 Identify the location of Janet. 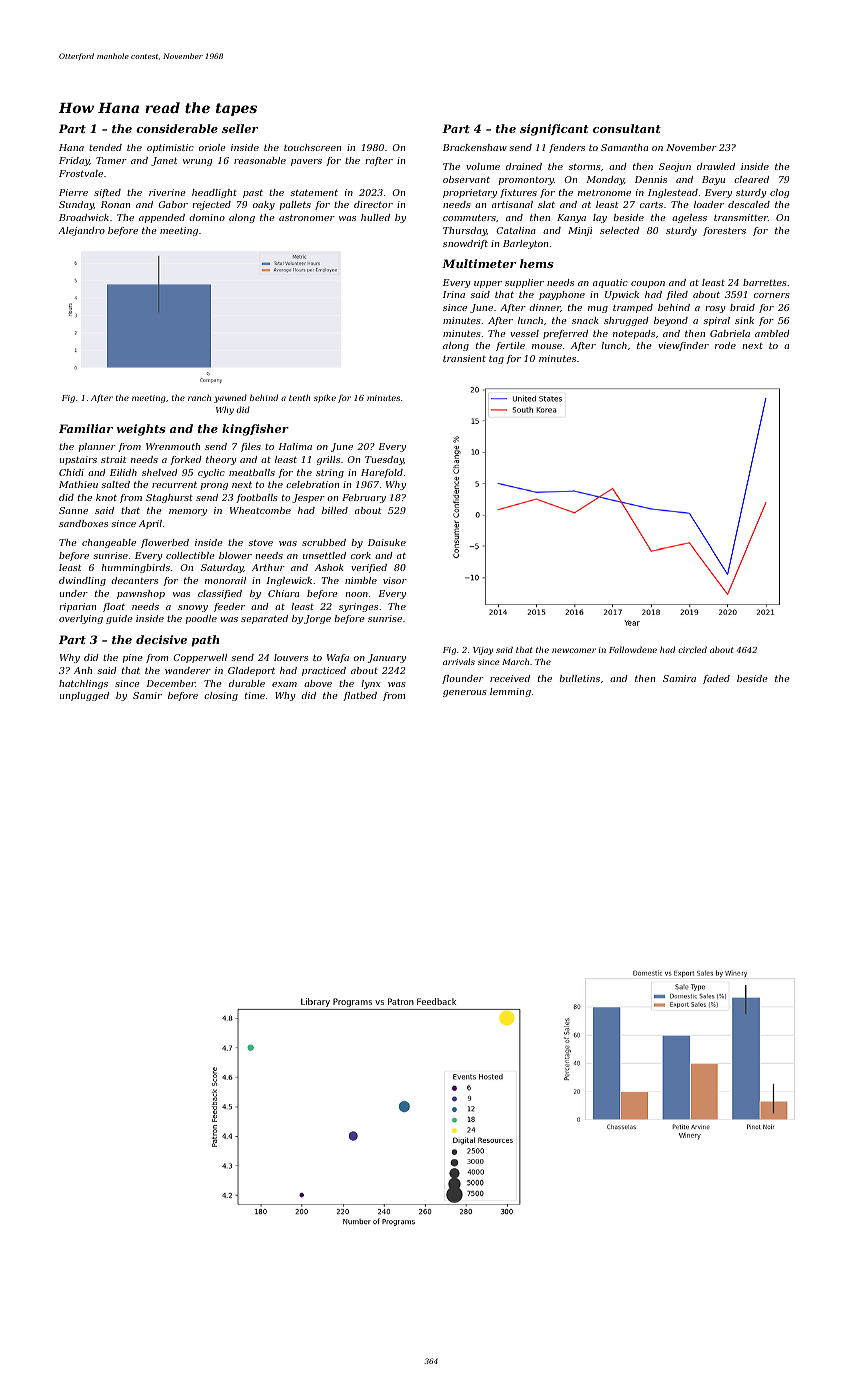
(164, 161).
